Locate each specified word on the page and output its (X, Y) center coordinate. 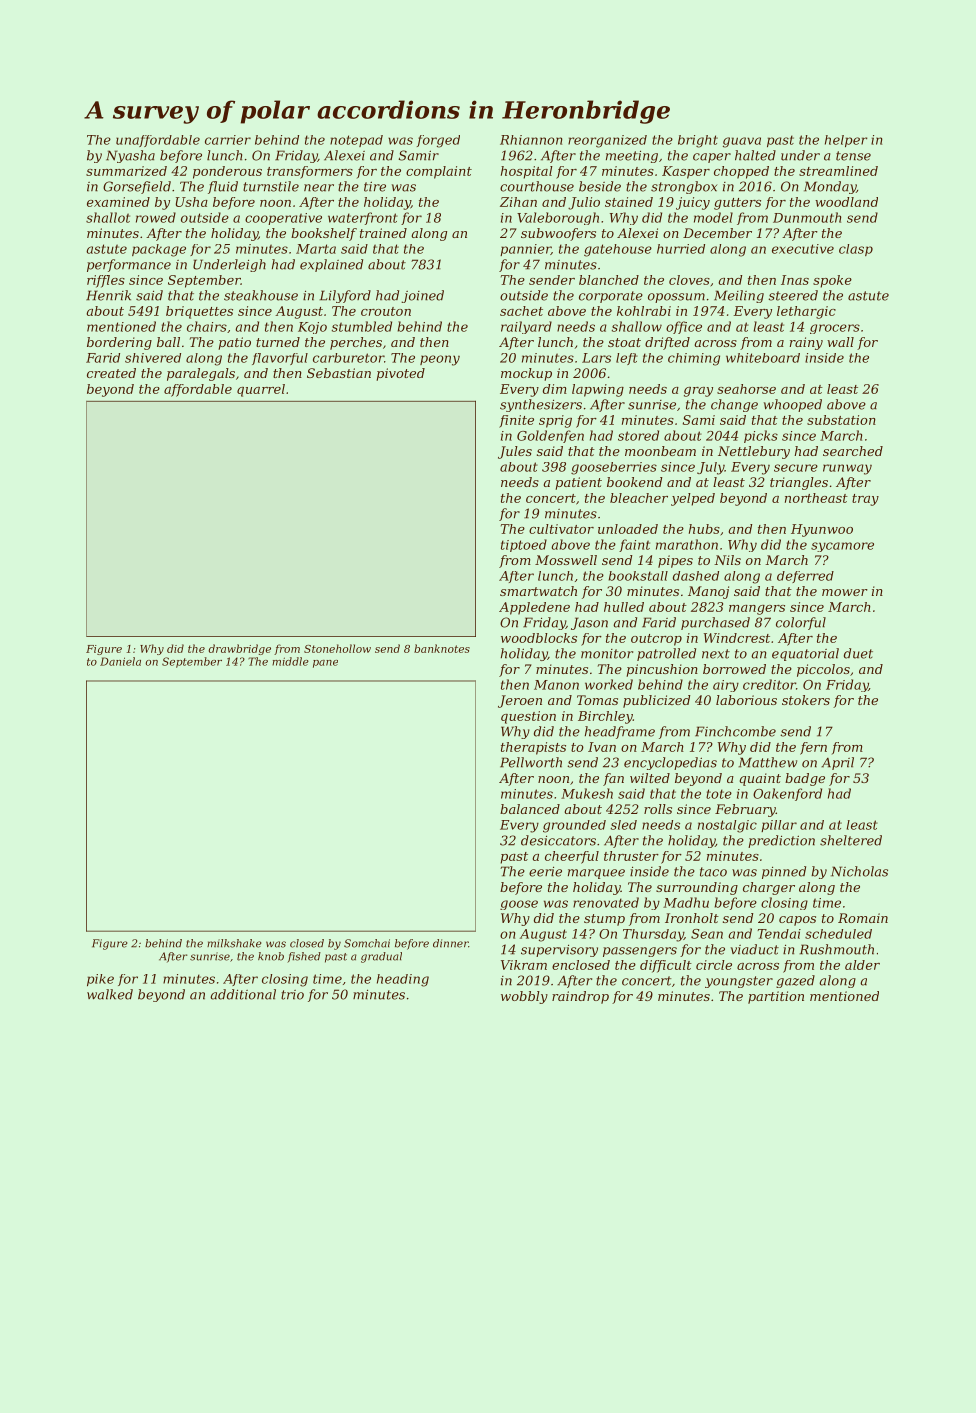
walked (110, 994)
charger (769, 888)
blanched (609, 280)
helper (846, 141)
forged (438, 141)
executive (803, 249)
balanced (530, 809)
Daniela (120, 661)
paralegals (201, 374)
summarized (126, 171)
